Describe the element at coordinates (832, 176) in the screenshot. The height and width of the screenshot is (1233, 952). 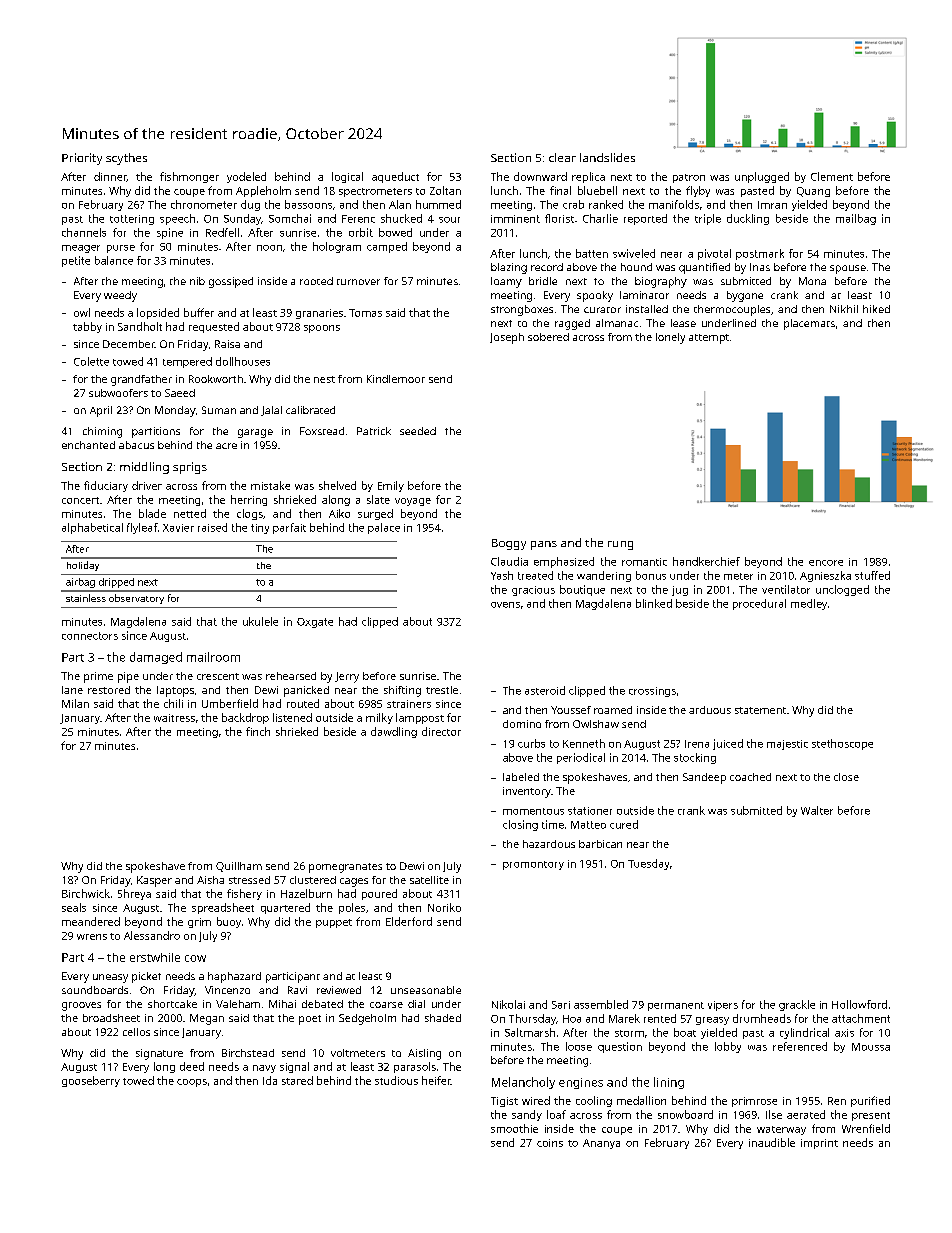
I see `Clement` at that location.
